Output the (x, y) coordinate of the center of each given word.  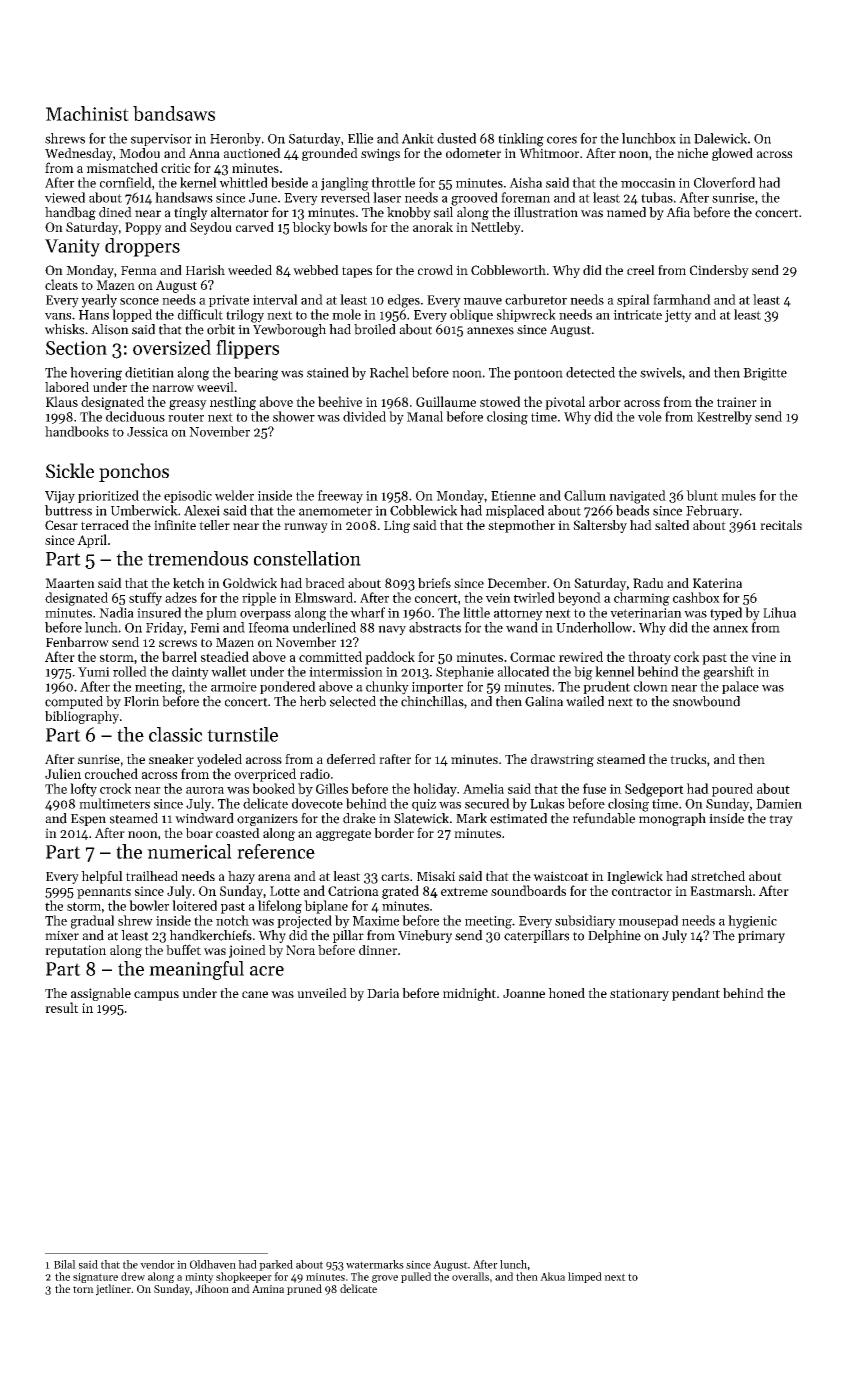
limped (585, 1277)
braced (325, 583)
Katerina (717, 583)
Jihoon (212, 1288)
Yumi (94, 672)
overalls (470, 1276)
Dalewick (720, 138)
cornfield (126, 182)
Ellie (360, 138)
